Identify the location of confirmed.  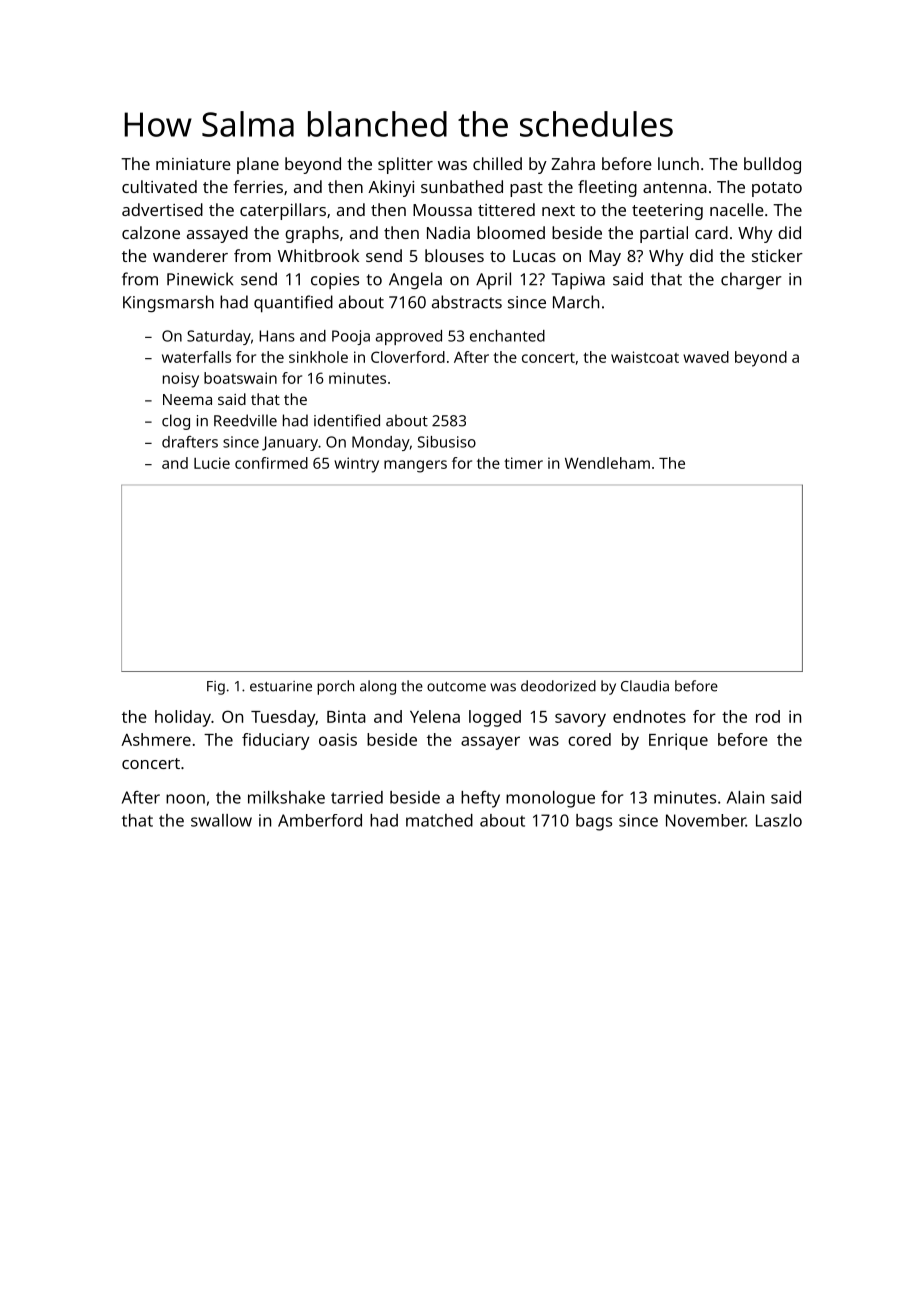
(271, 463).
